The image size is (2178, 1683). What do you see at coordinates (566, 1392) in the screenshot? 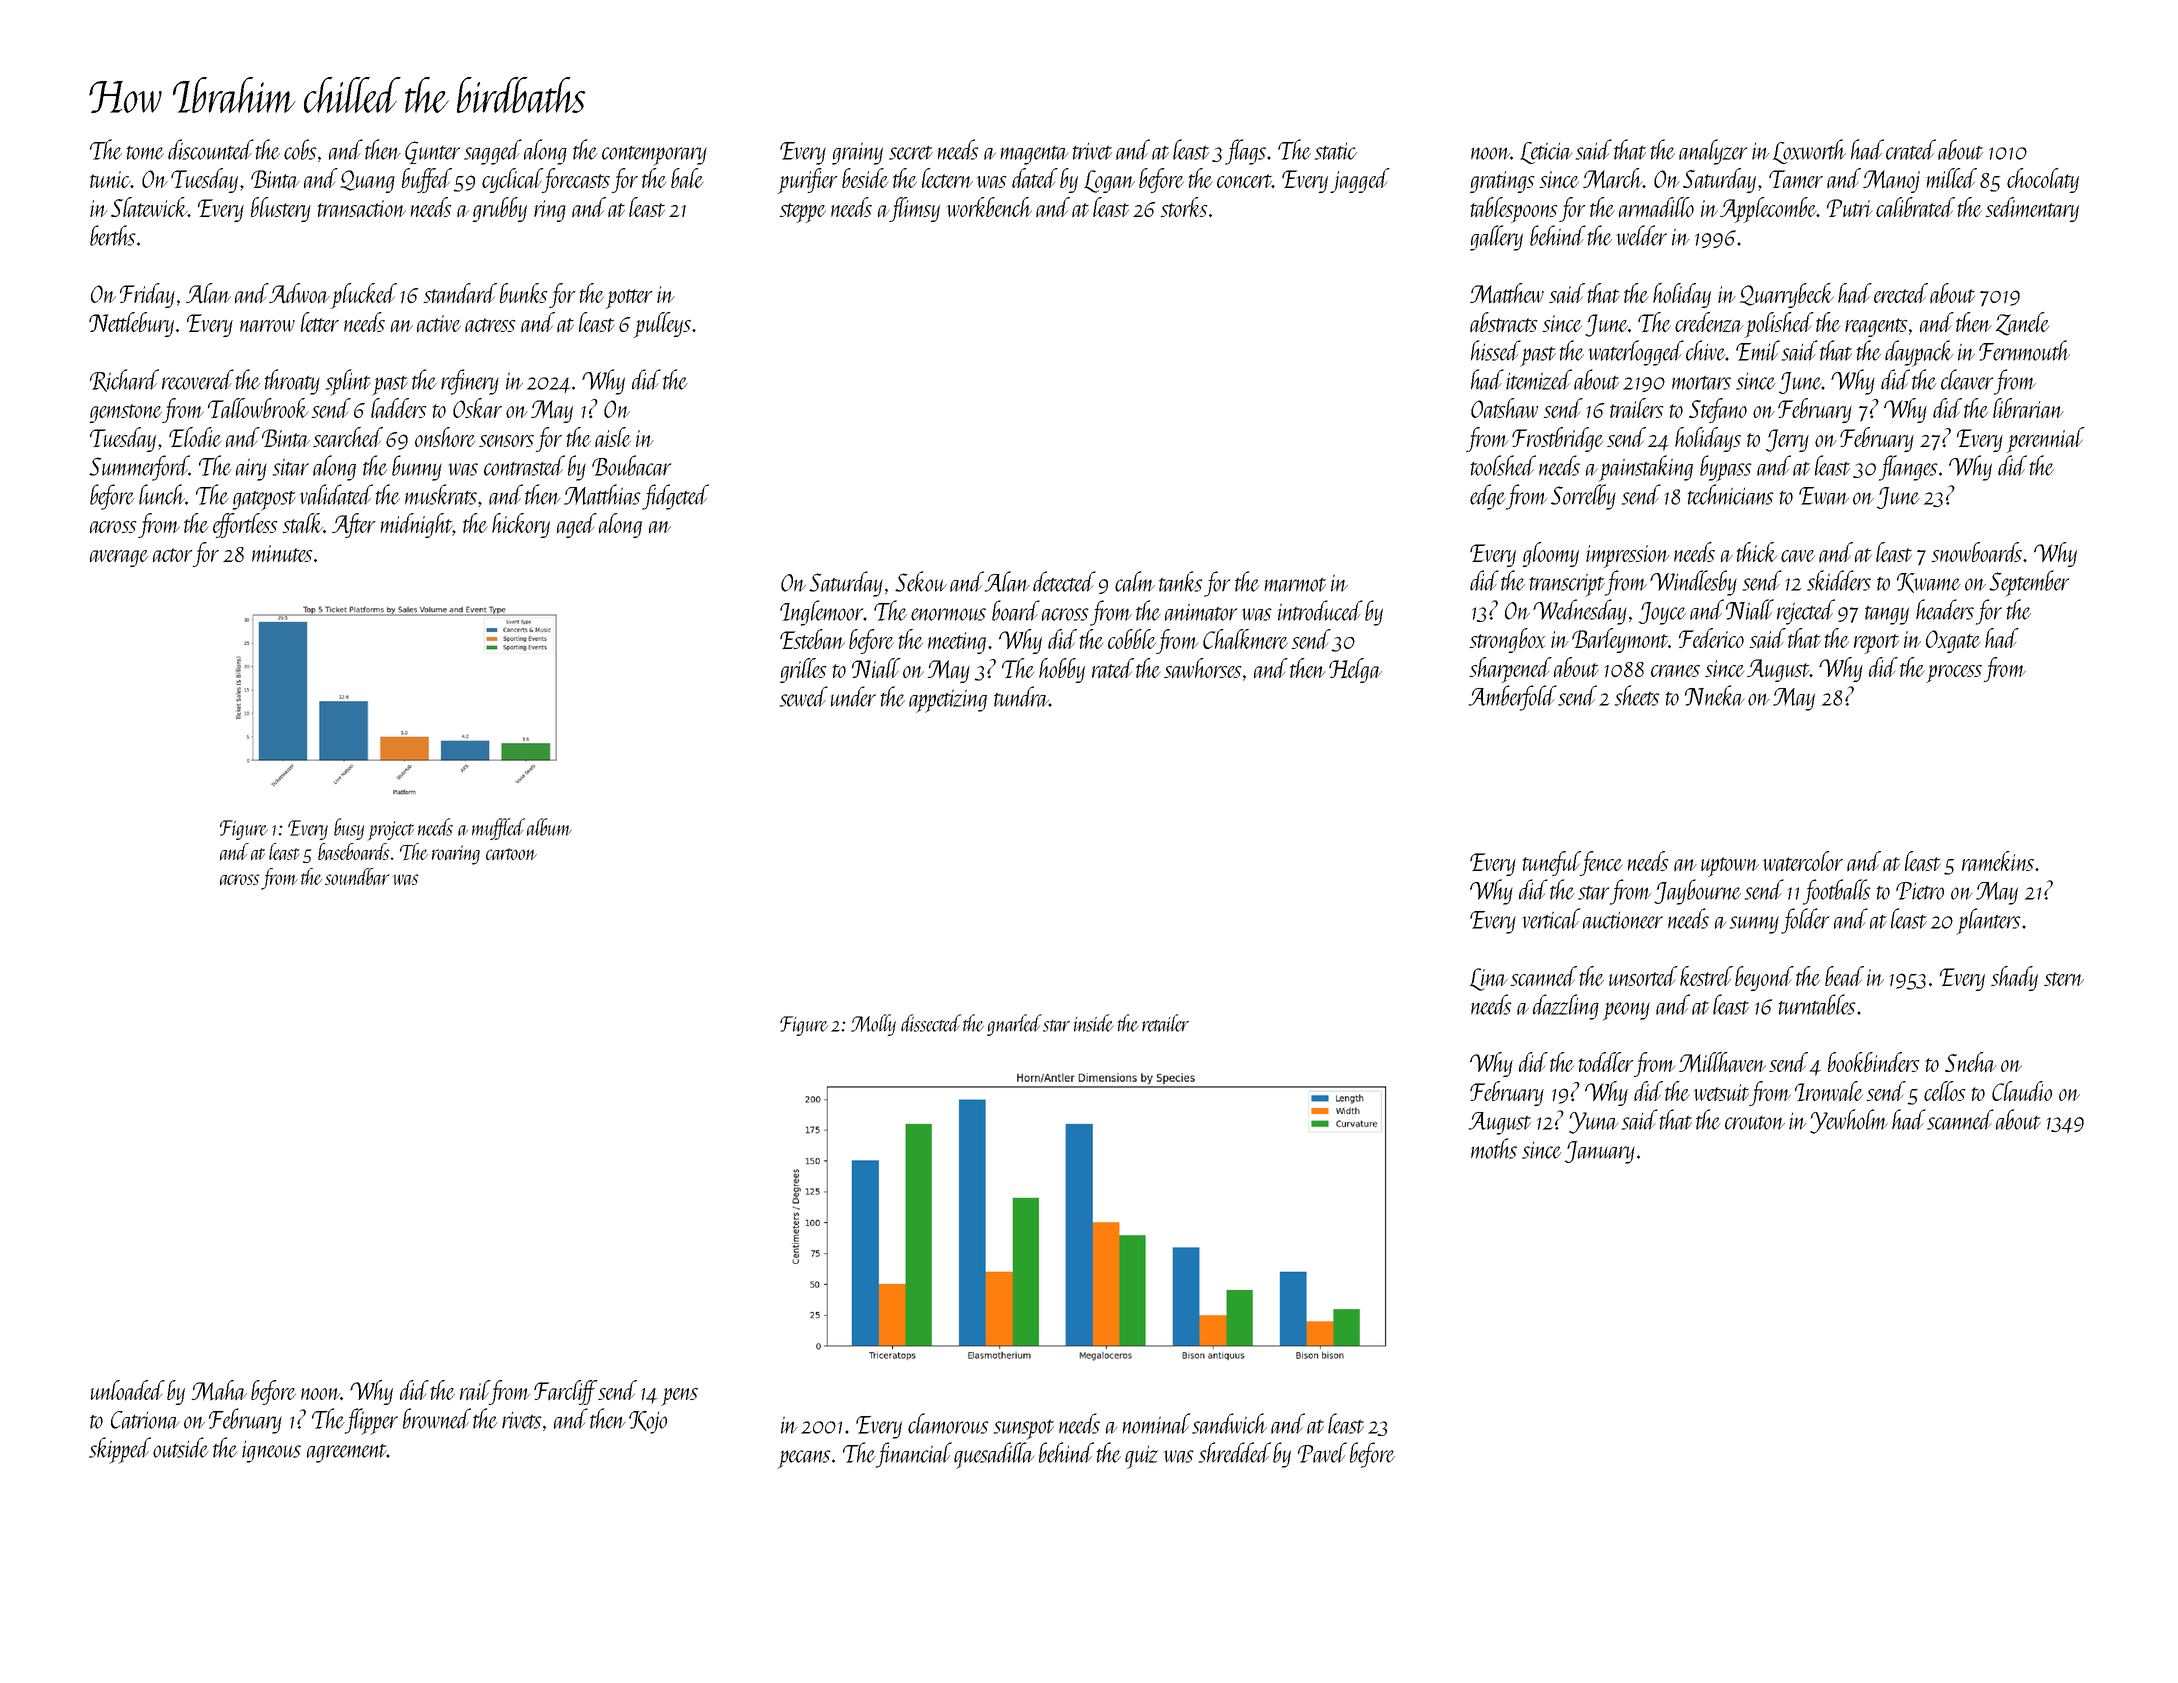
I see `Farcliff` at bounding box center [566, 1392].
